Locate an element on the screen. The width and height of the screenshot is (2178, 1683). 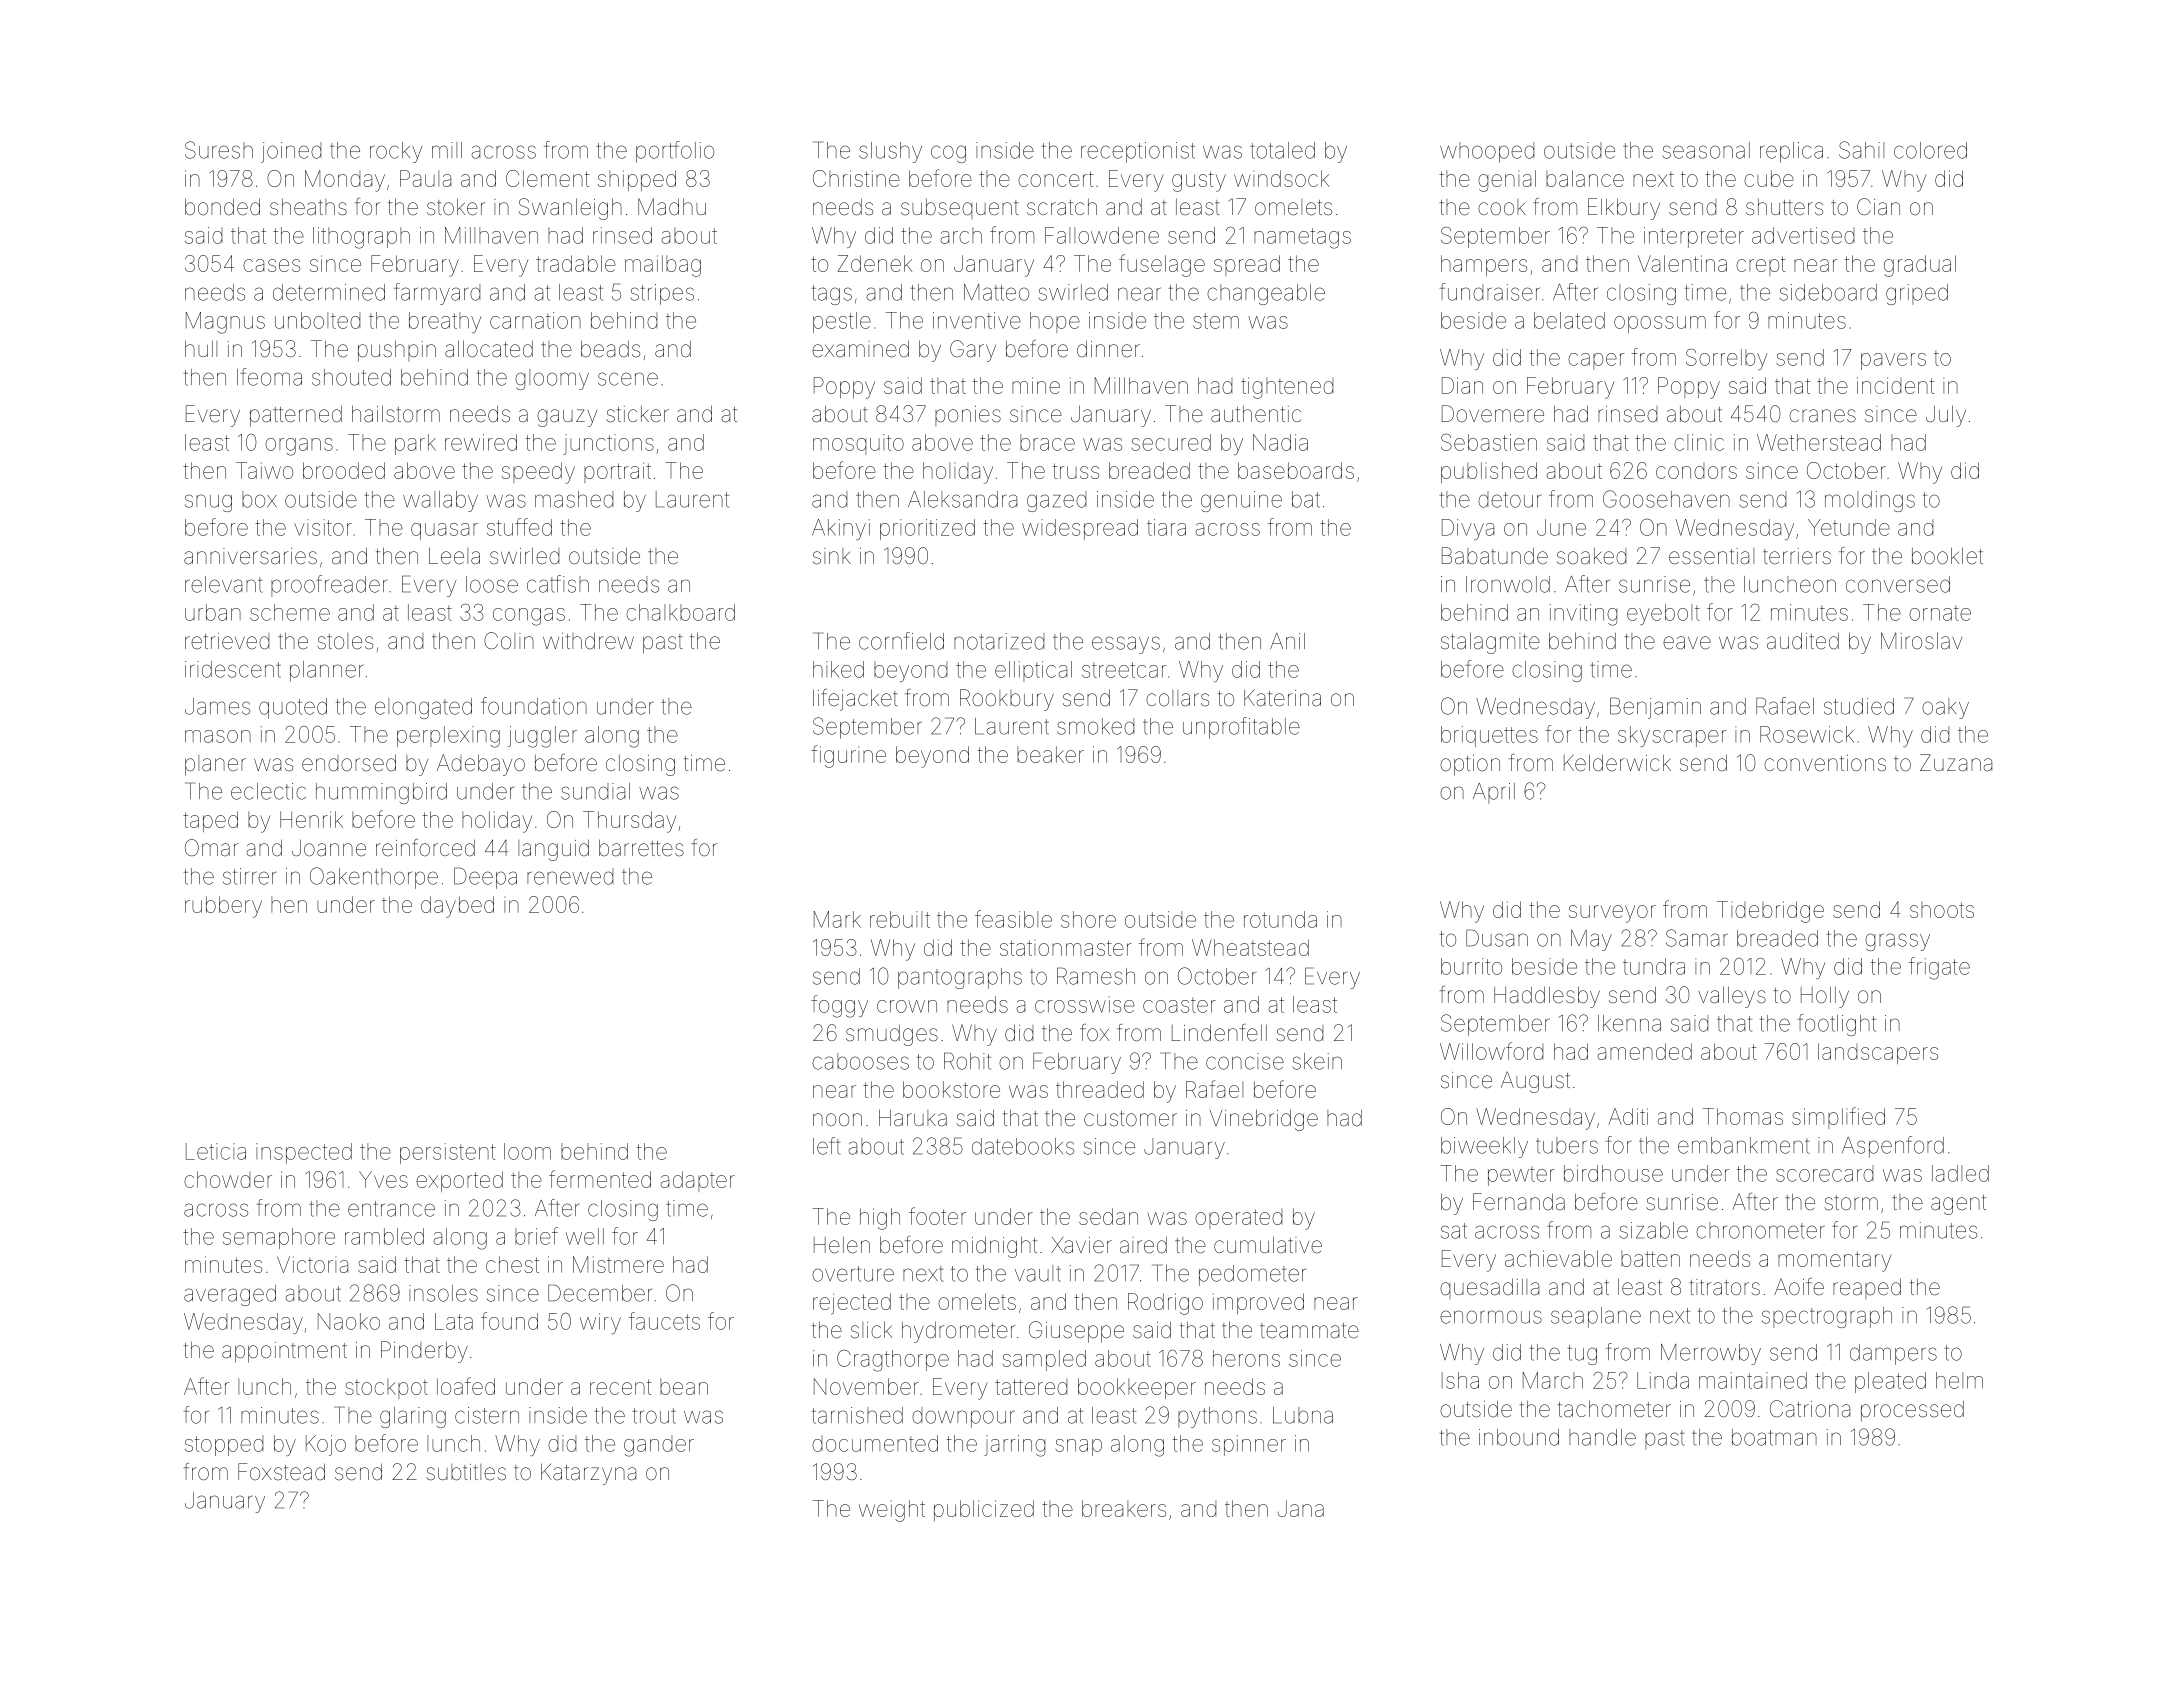
sheaths is located at coordinates (308, 207).
